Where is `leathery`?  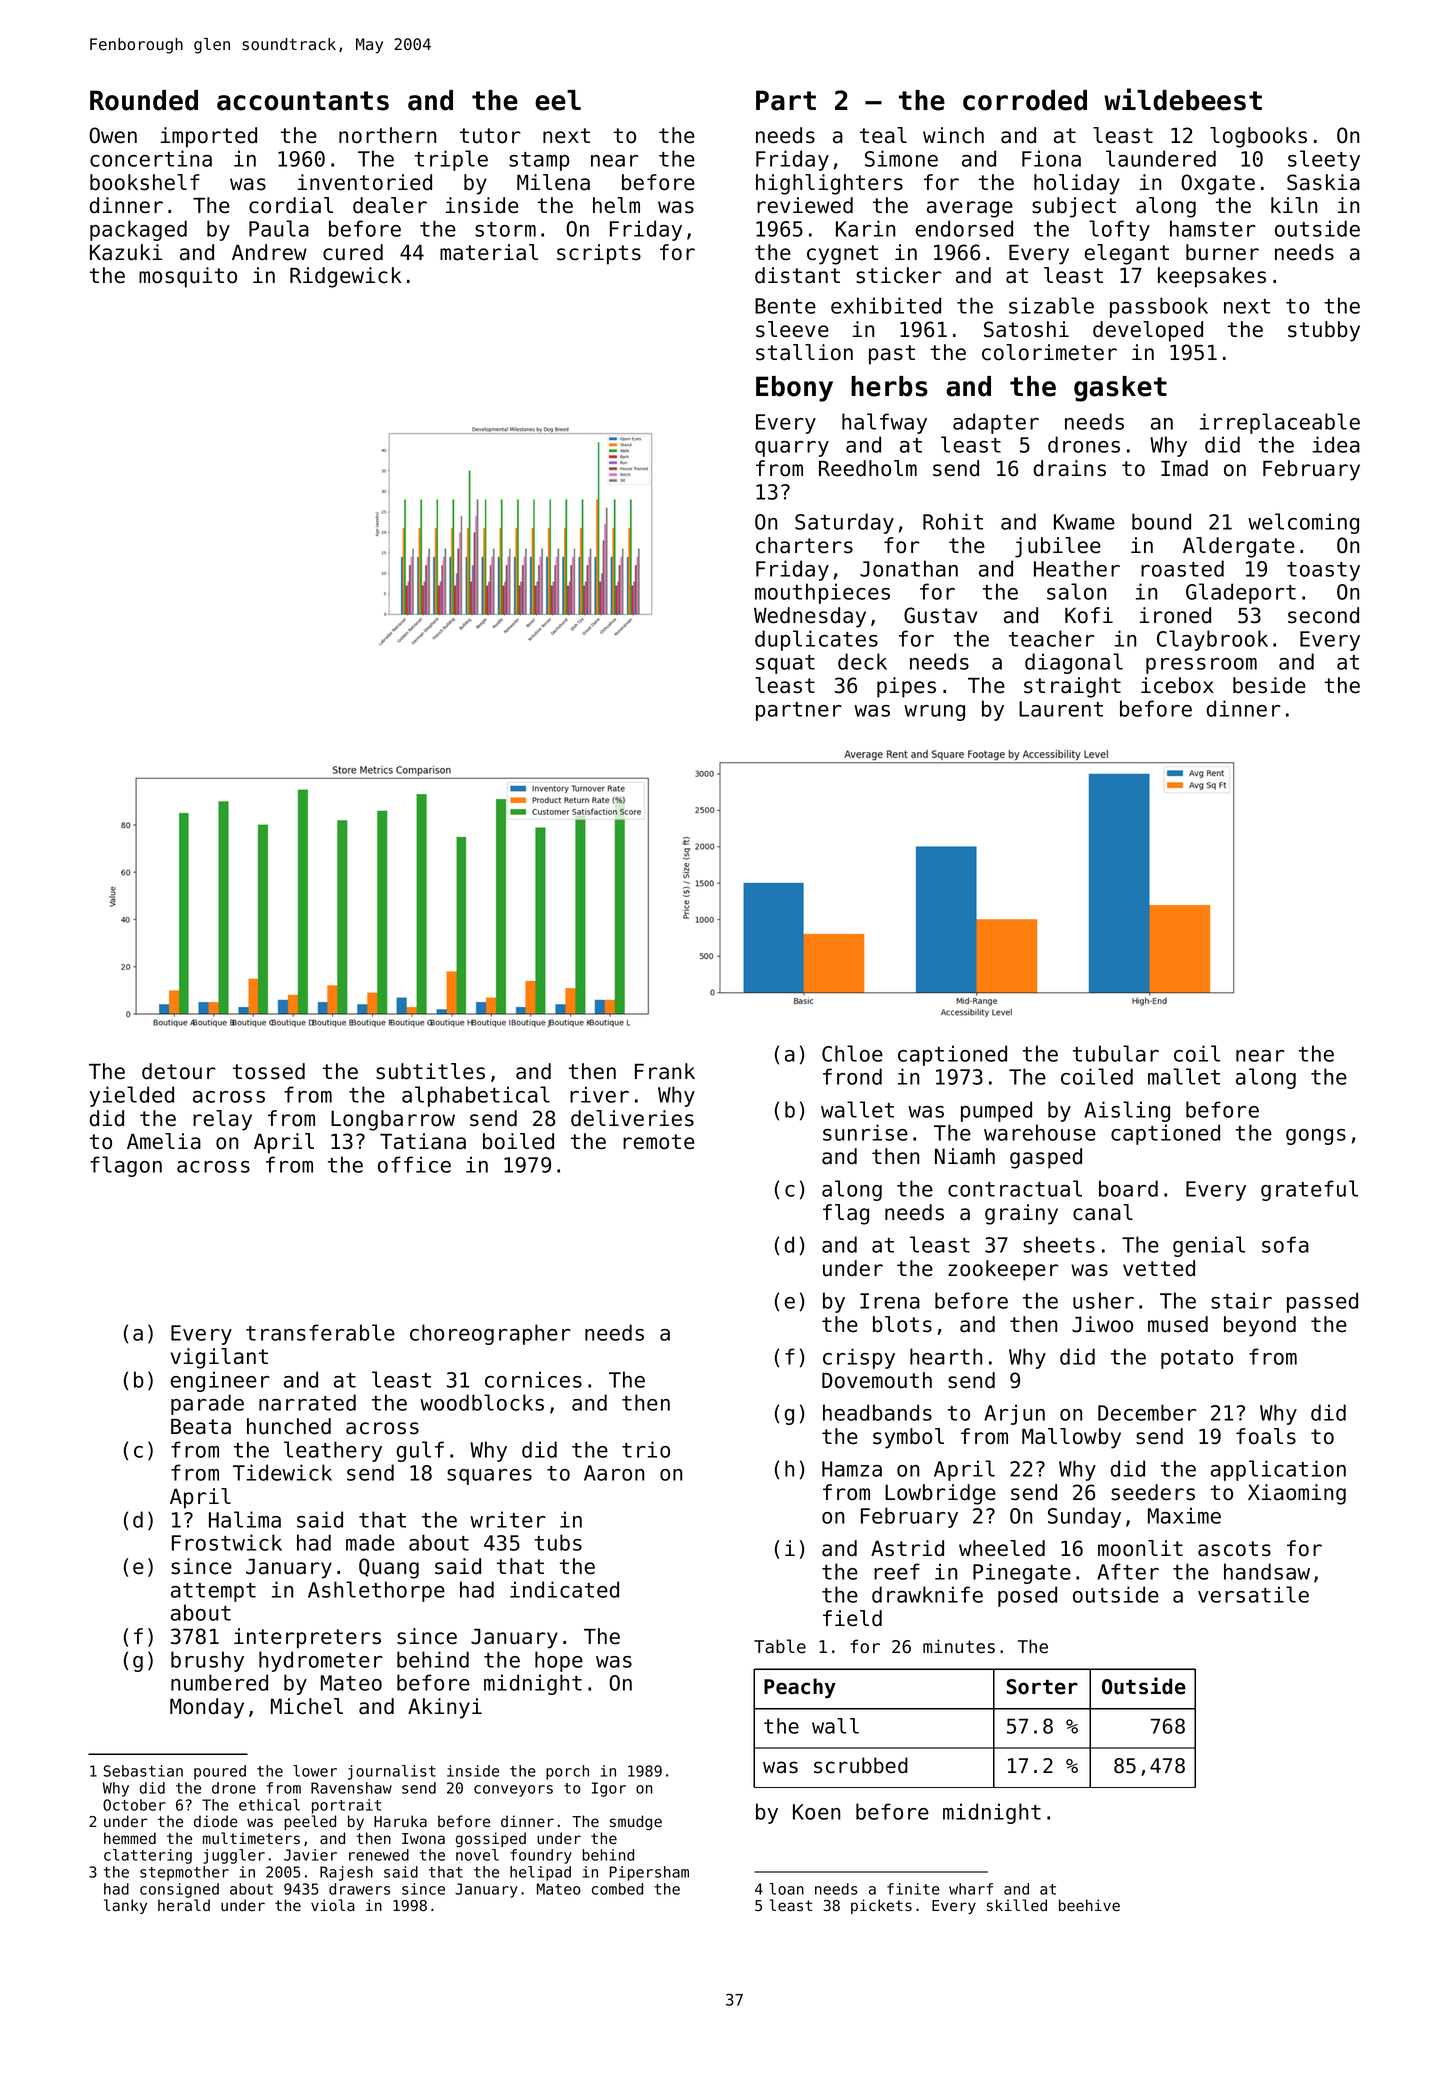
leathery is located at coordinates (333, 1451).
